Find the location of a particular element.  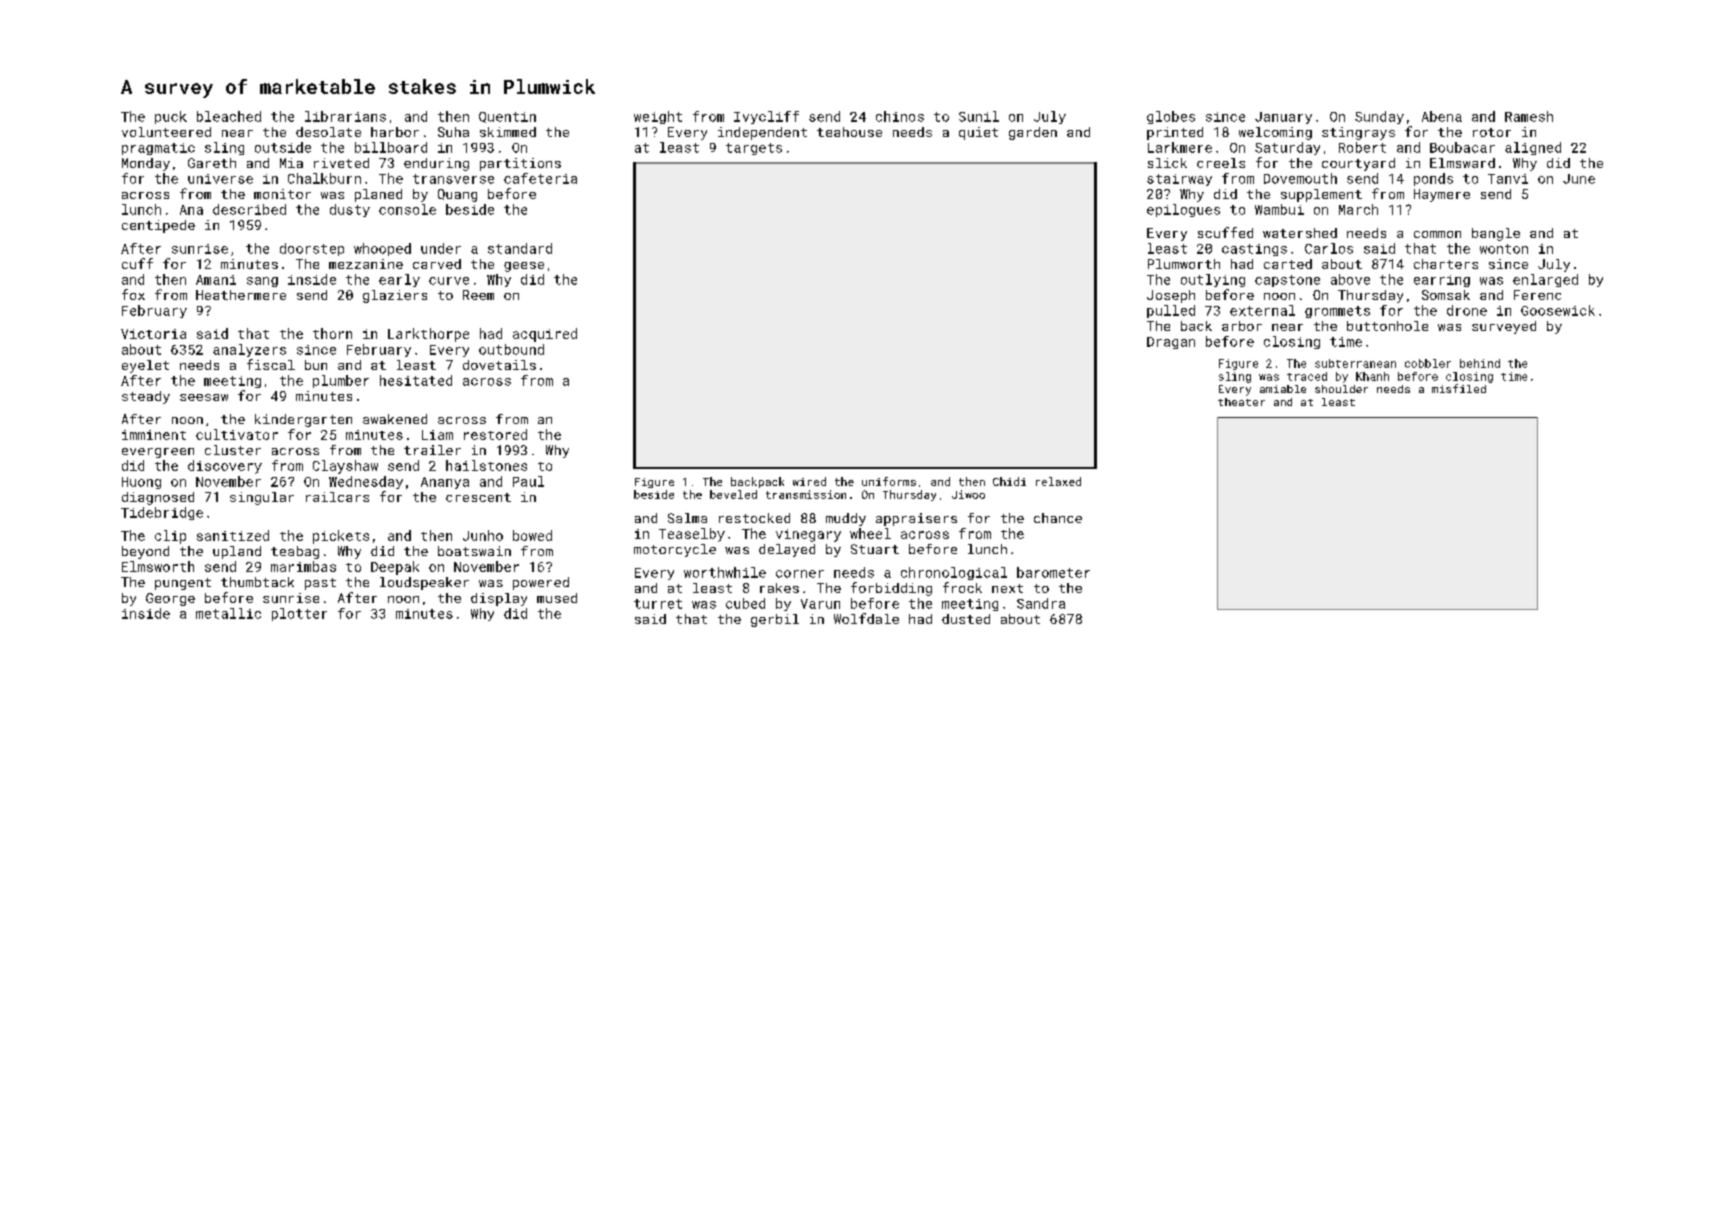

Abena is located at coordinates (1442, 116).
